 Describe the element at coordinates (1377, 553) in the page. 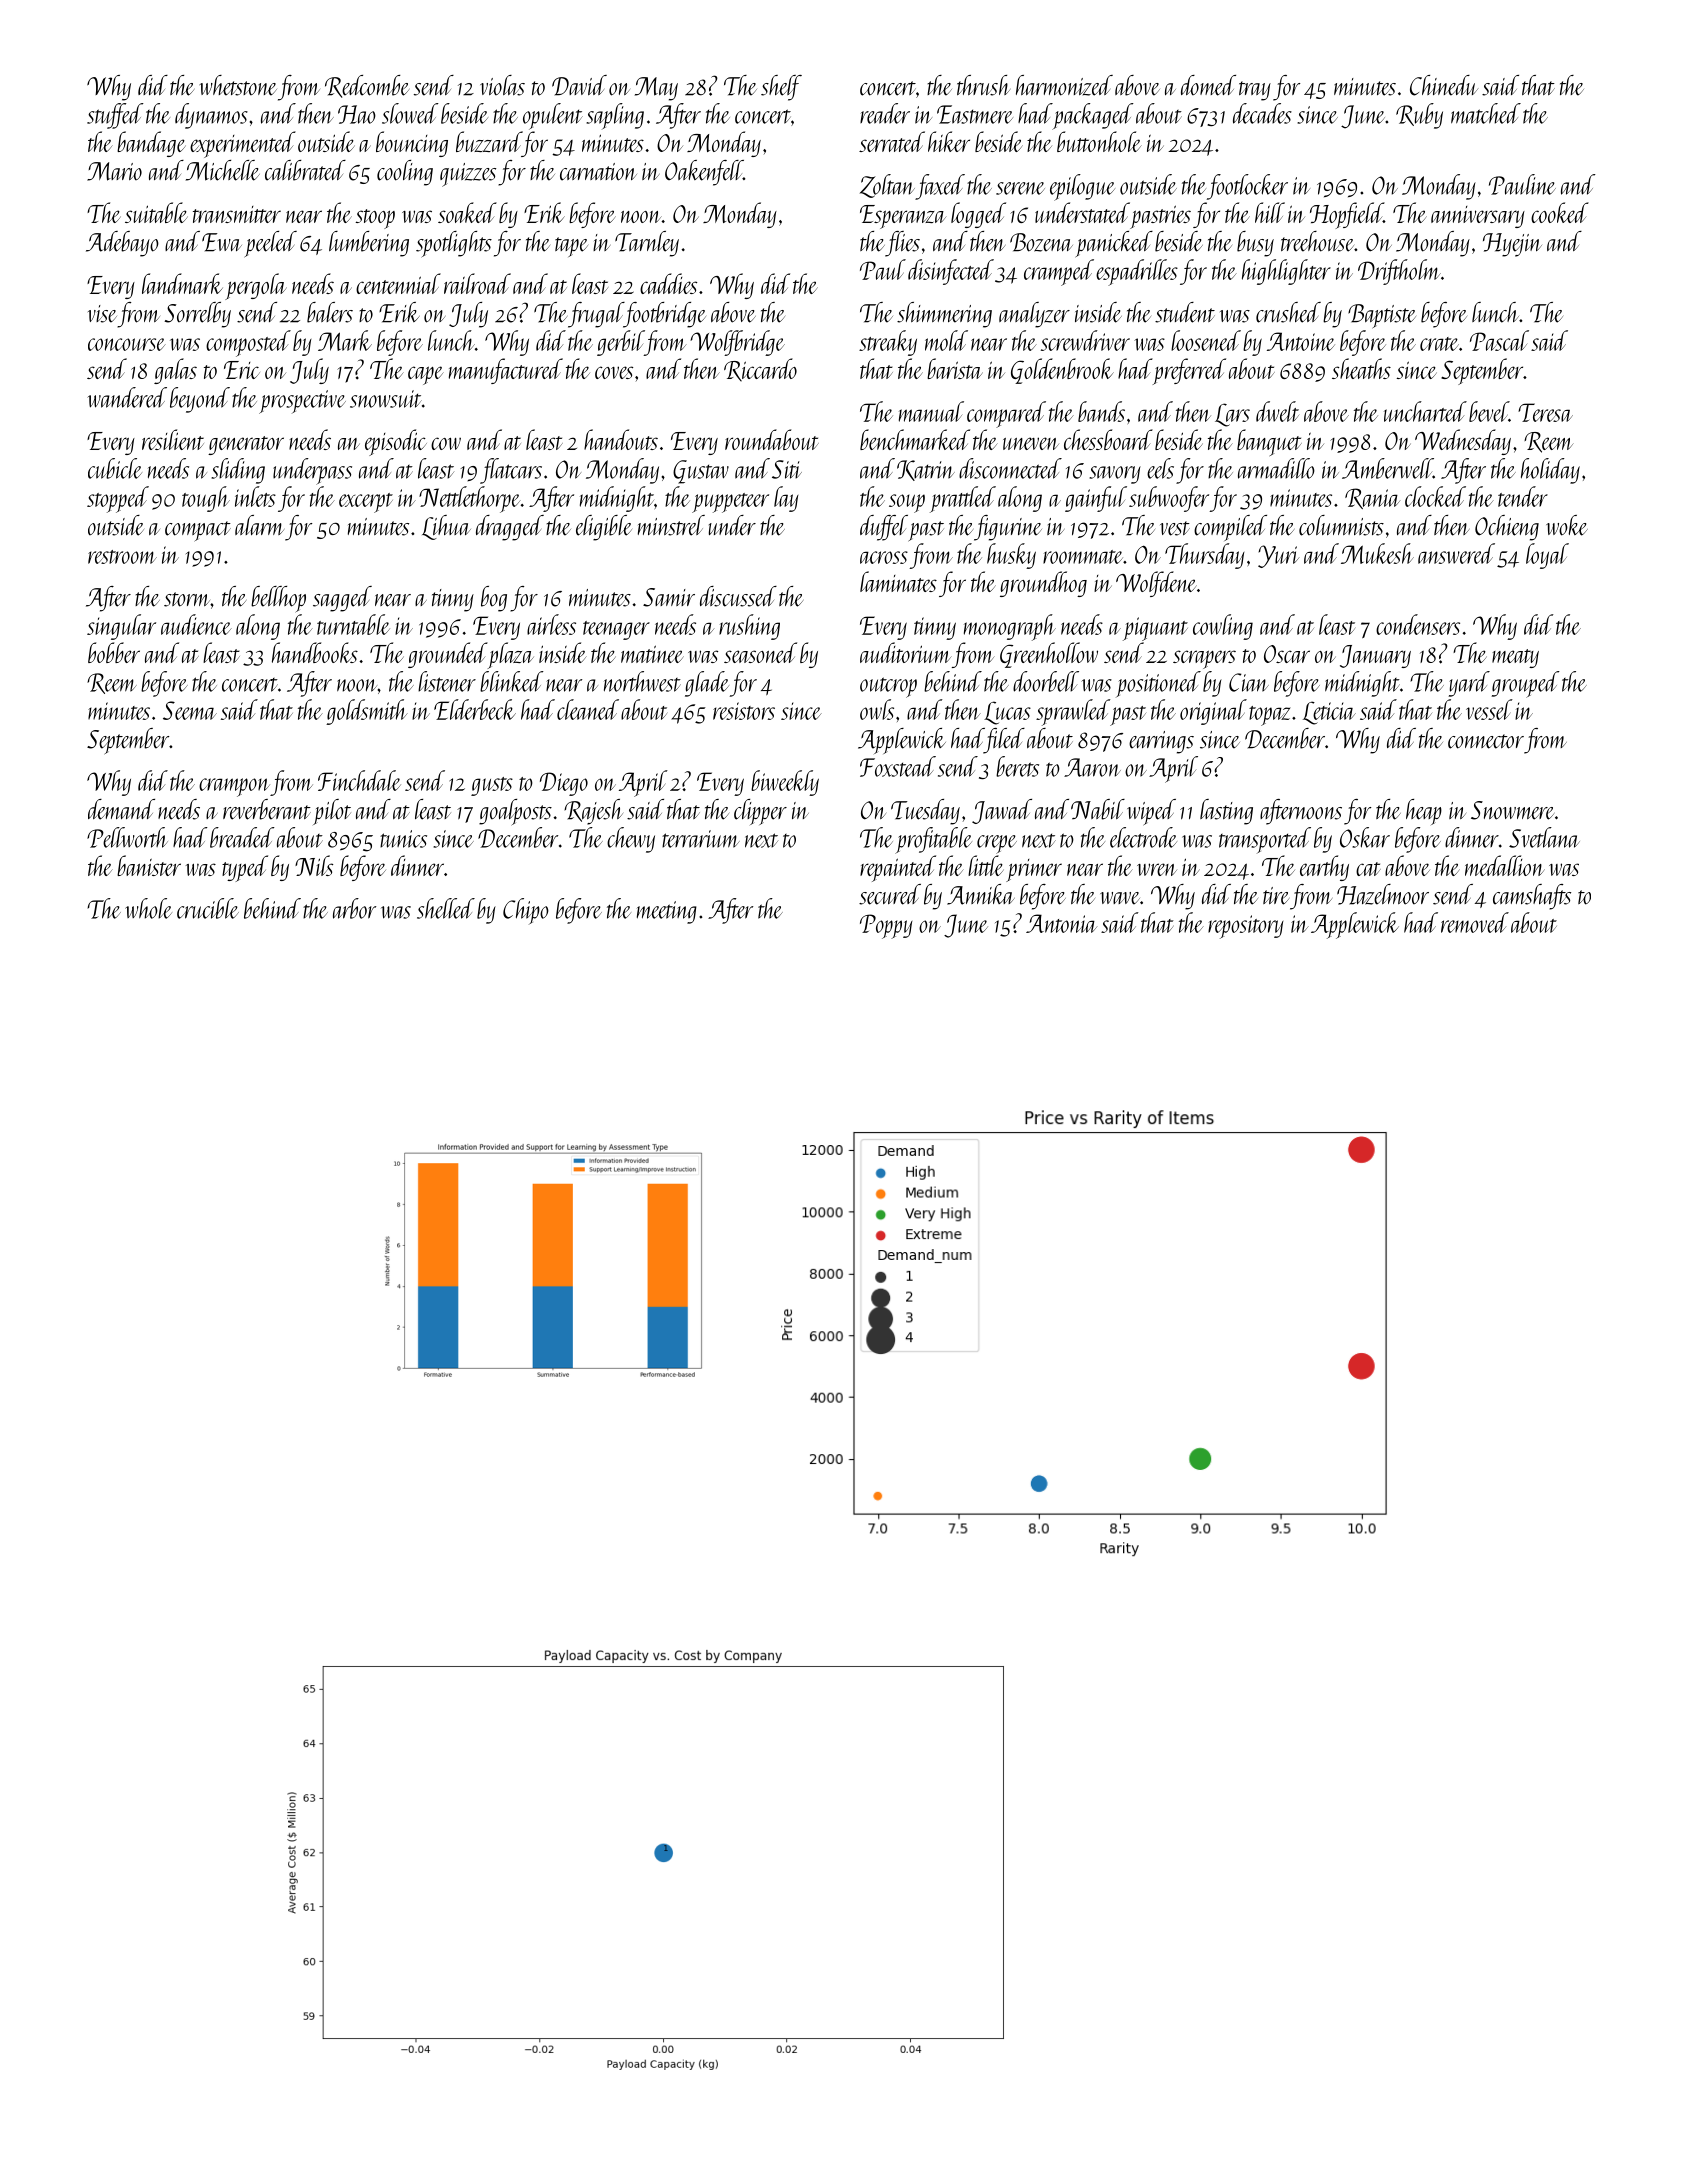

I see `Mukesh` at that location.
